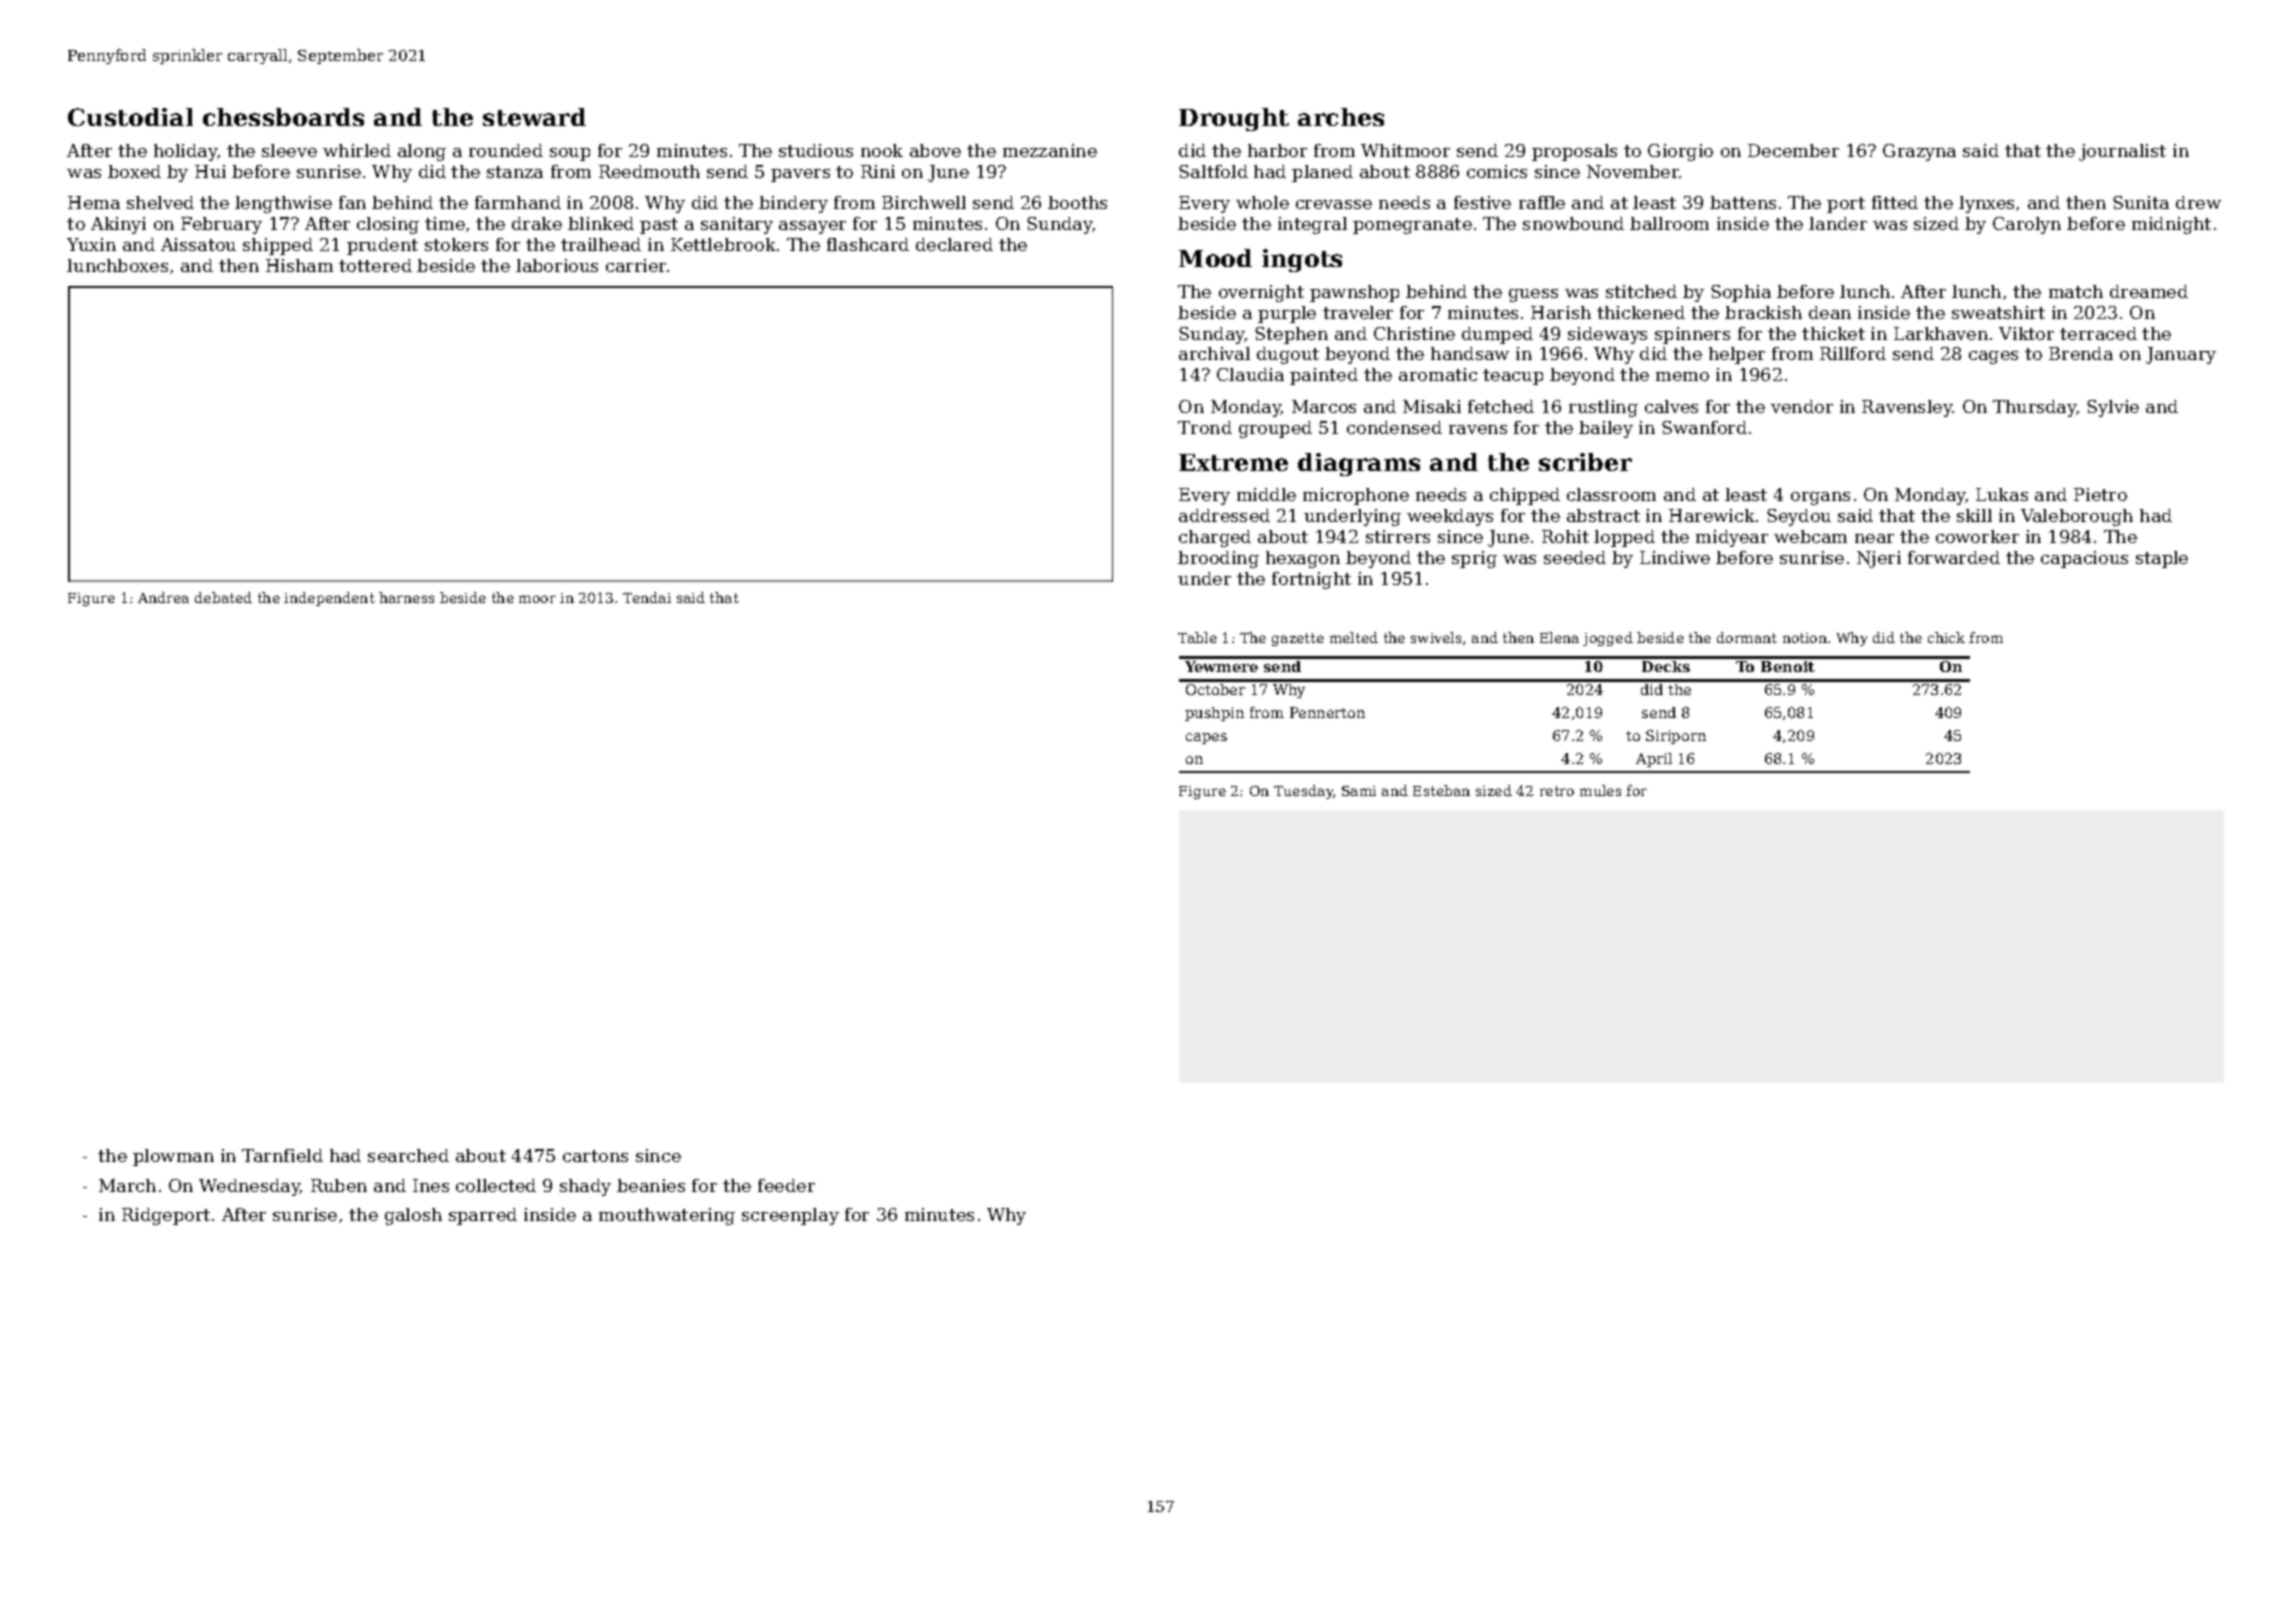  Describe the element at coordinates (2171, 225) in the screenshot. I see `midnight` at that location.
